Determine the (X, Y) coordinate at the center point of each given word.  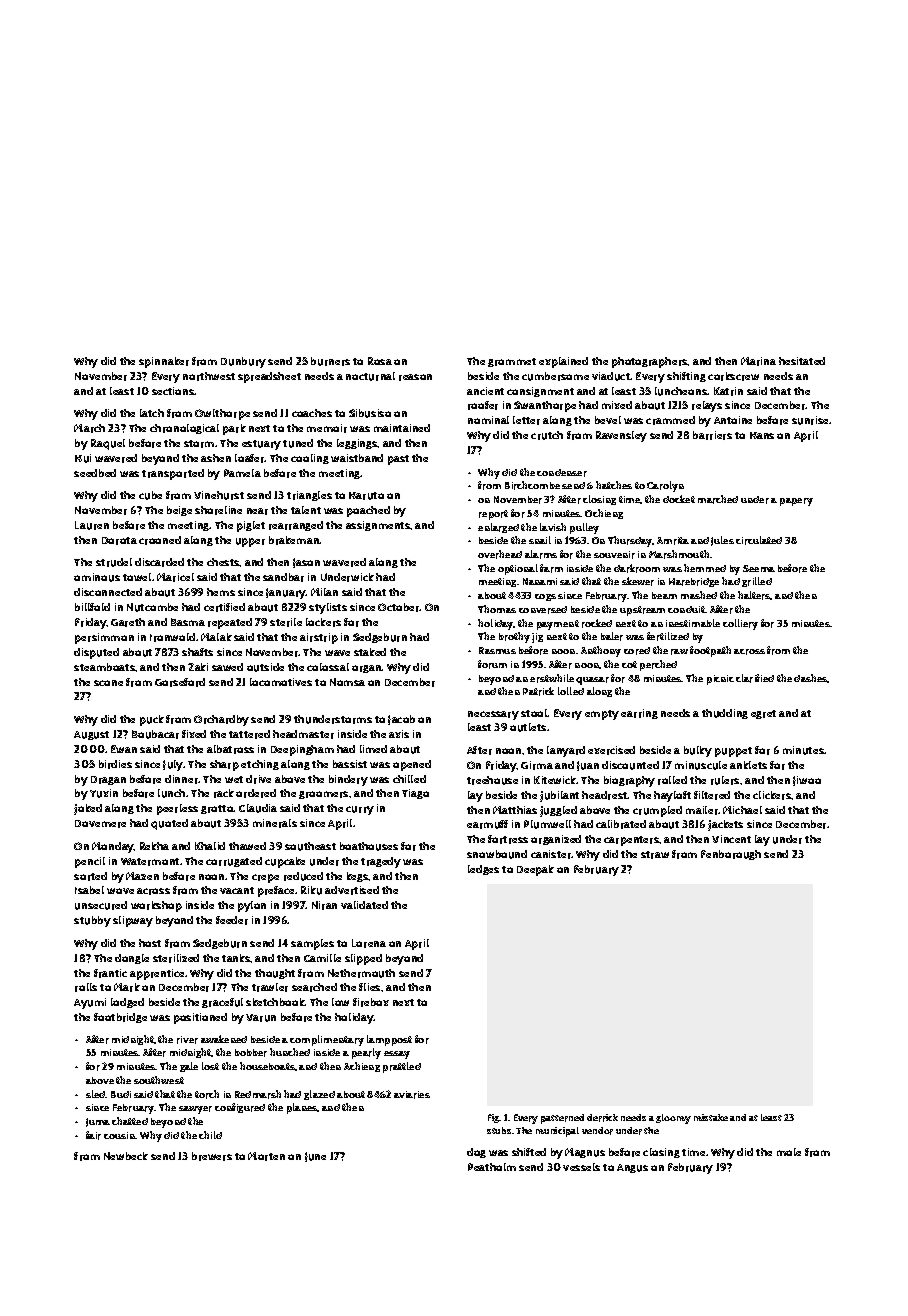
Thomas (497, 609)
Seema (759, 568)
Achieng (362, 1067)
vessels (581, 1167)
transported (173, 474)
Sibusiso (370, 413)
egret (763, 714)
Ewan (124, 749)
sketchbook (275, 1002)
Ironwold (172, 637)
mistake (711, 1117)
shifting (686, 377)
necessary (493, 715)
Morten (266, 1156)
